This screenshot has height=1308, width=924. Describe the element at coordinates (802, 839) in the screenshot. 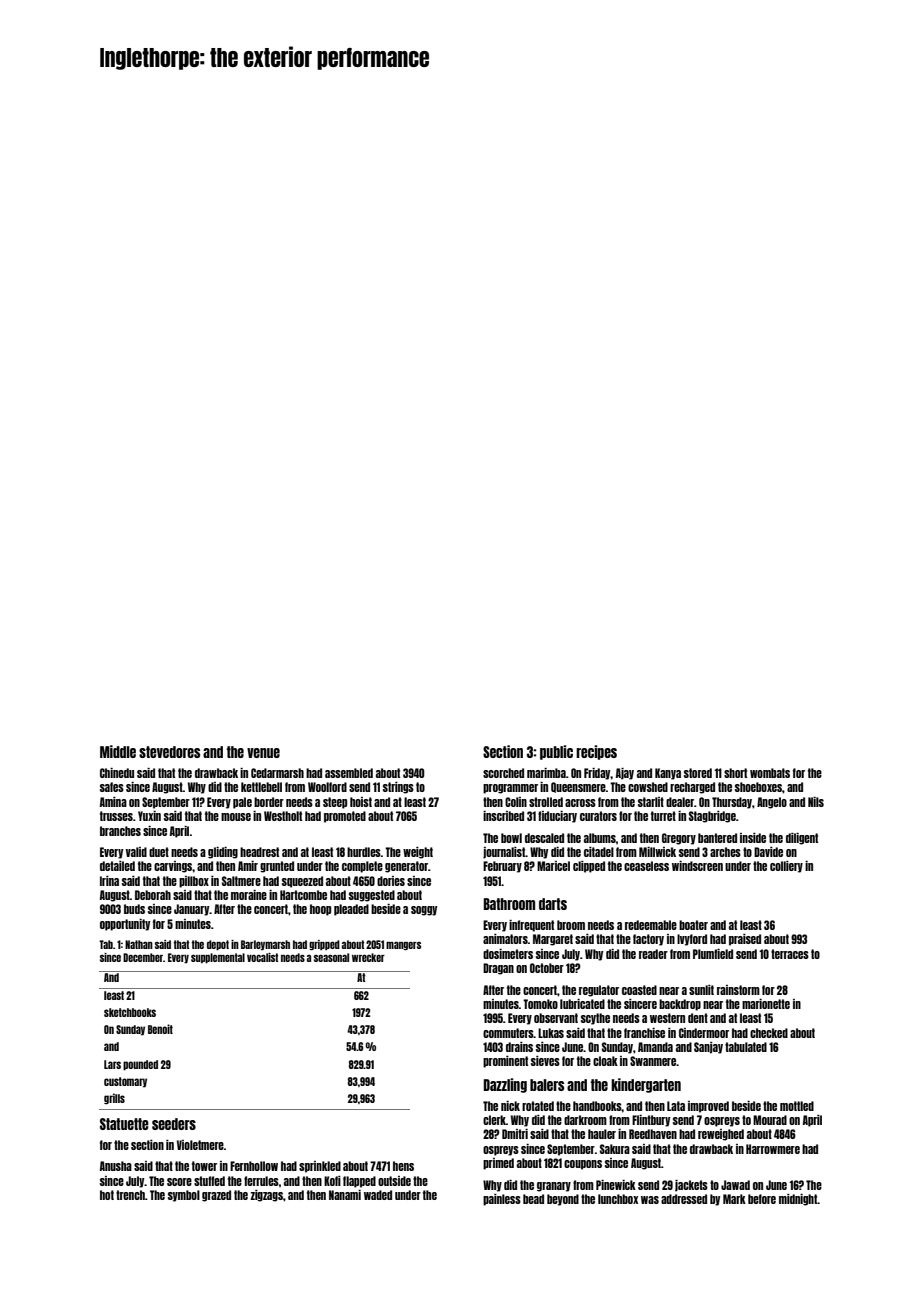

I see `diligent` at that location.
